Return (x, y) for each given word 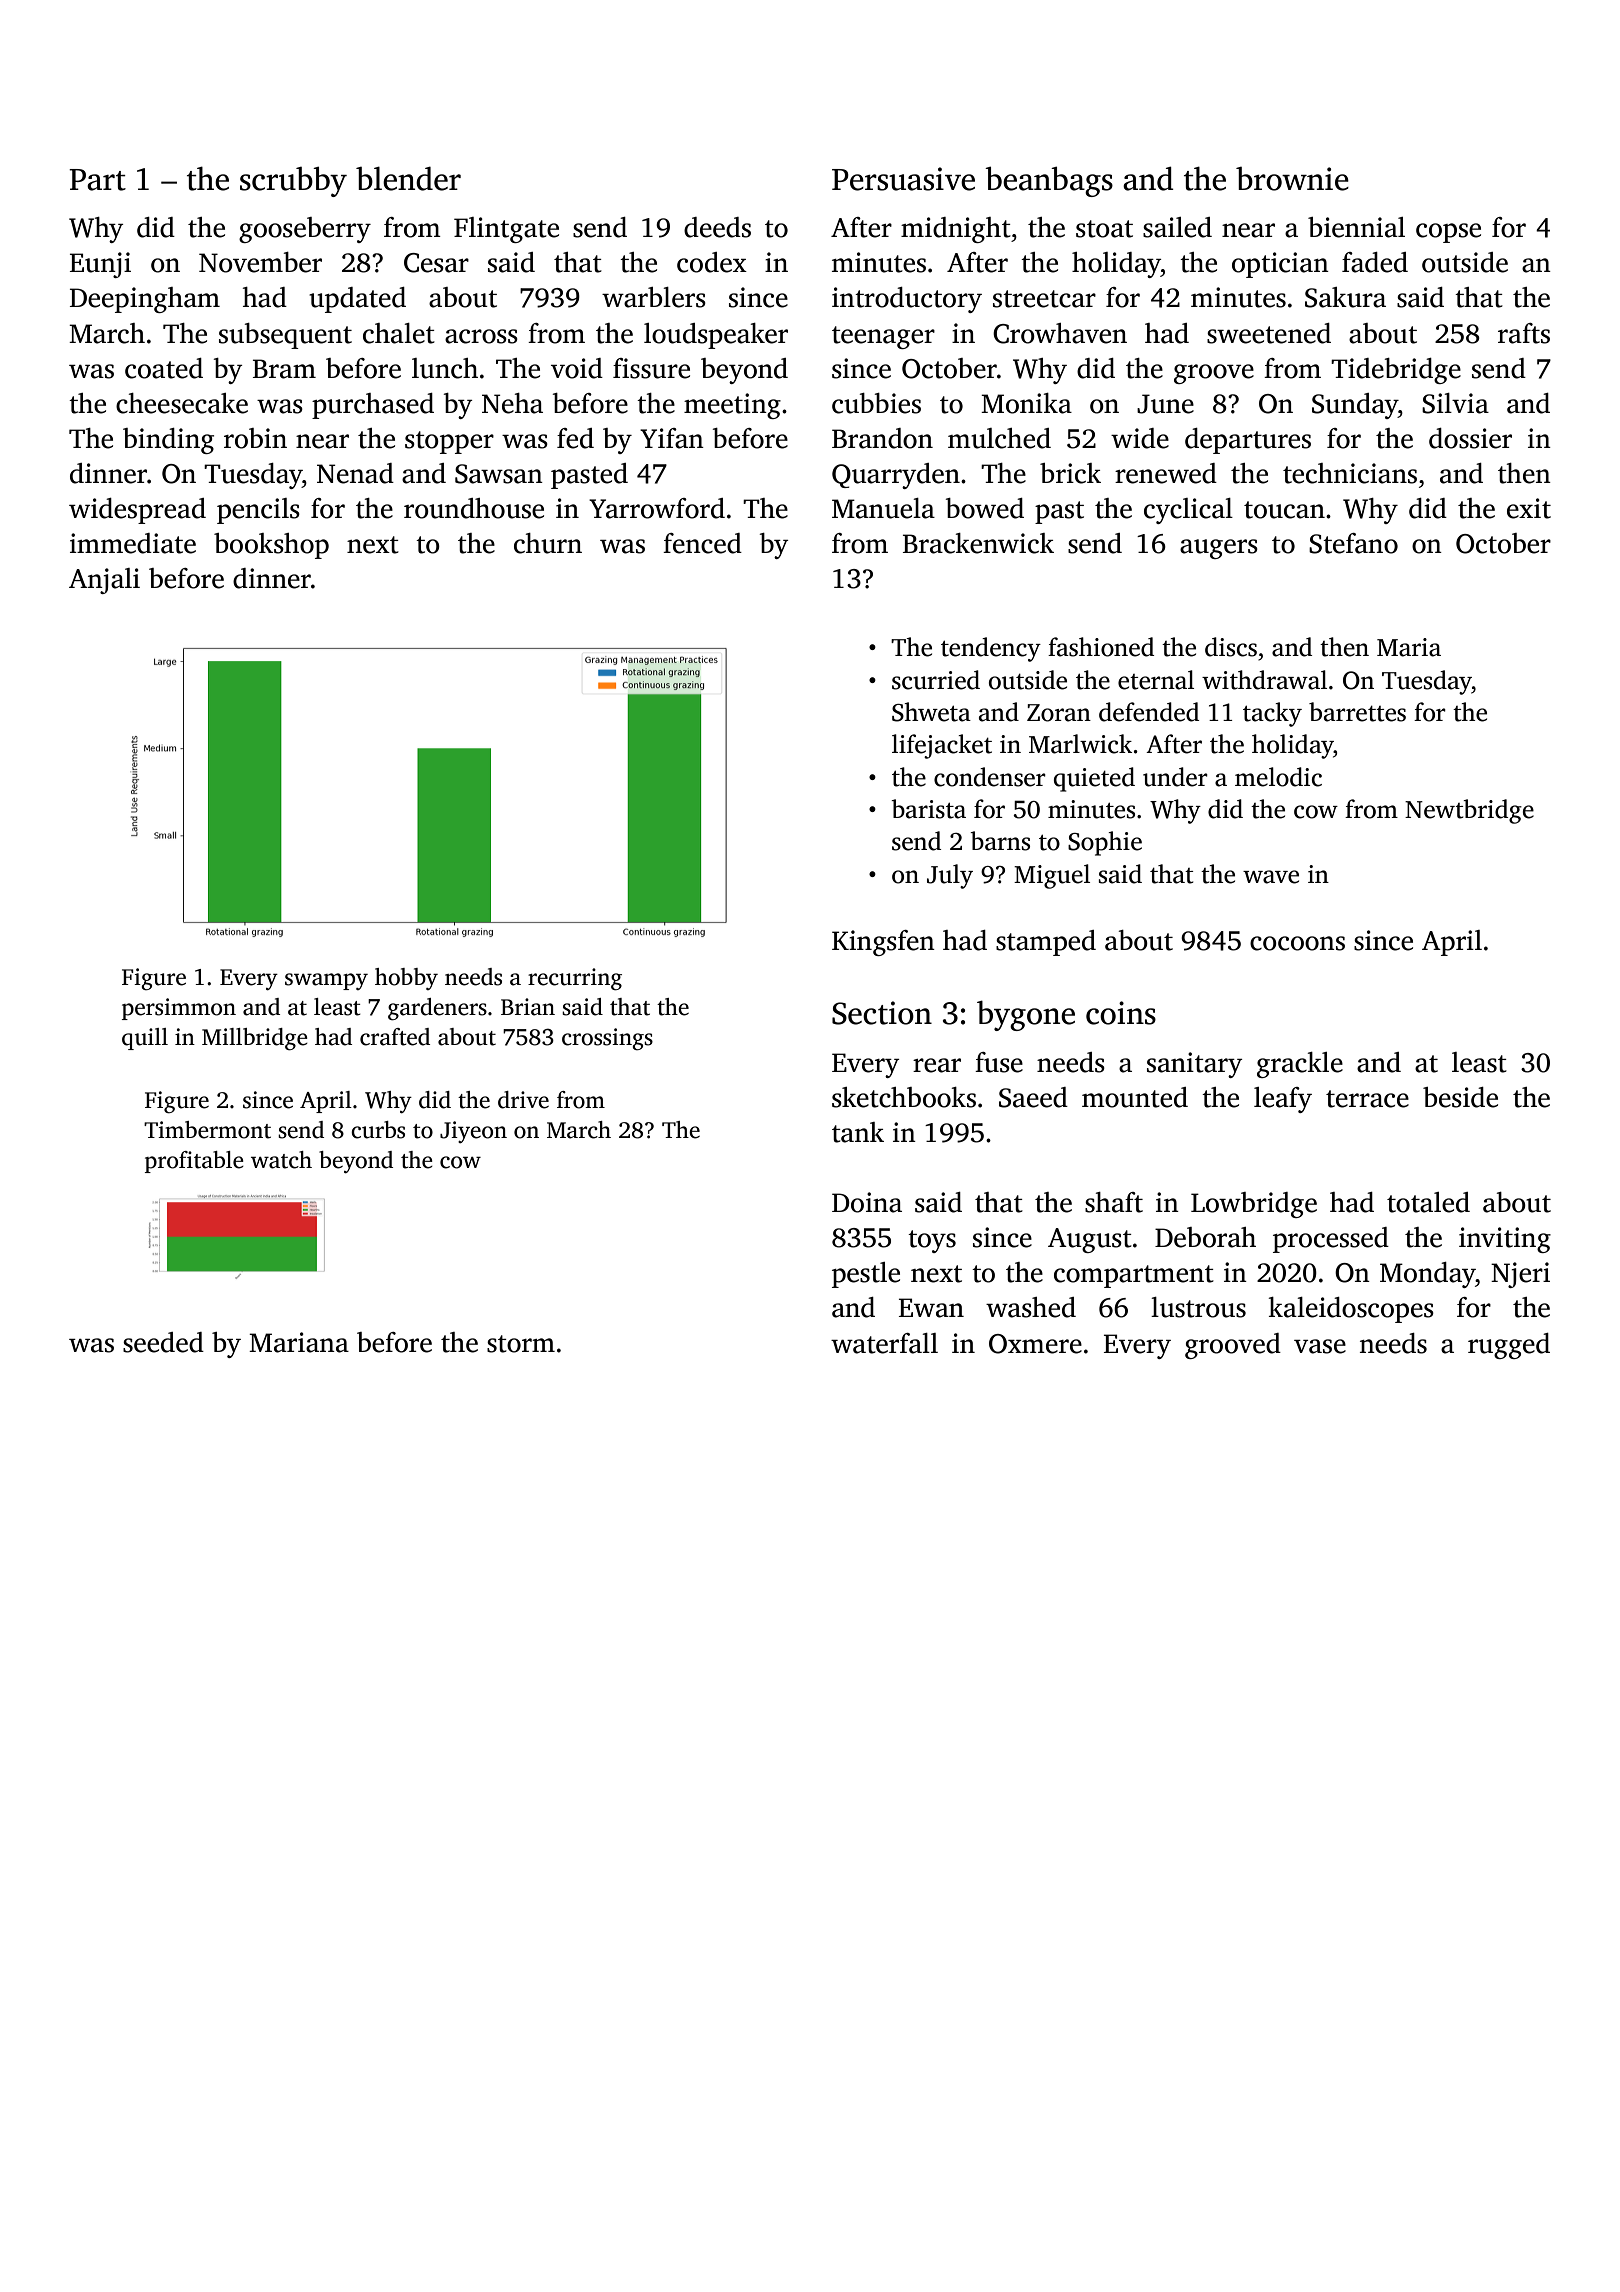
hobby (406, 979)
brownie (1292, 179)
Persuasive (903, 179)
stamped (1046, 943)
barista (928, 809)
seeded (163, 1342)
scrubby (293, 182)
